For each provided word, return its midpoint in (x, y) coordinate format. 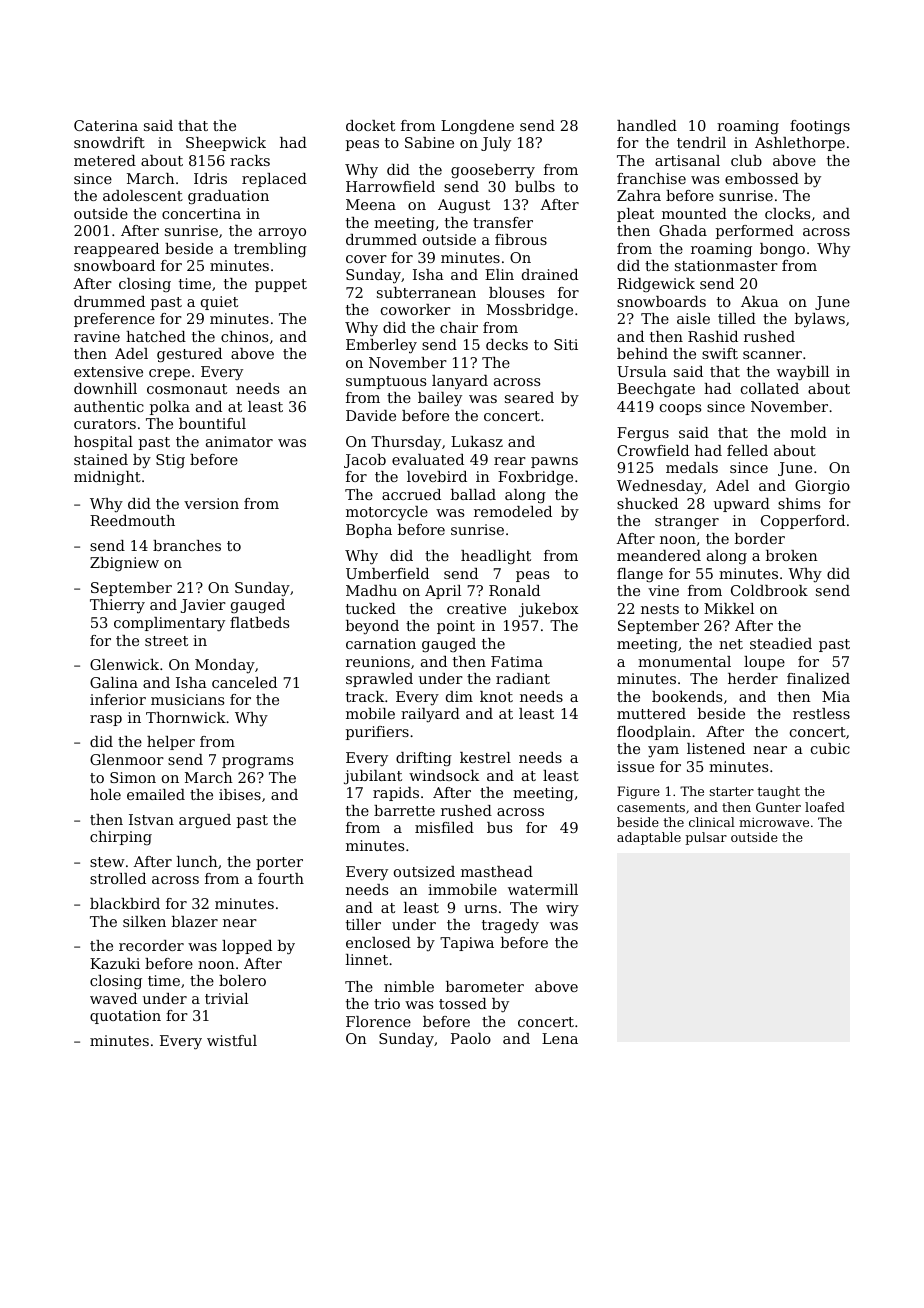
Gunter (778, 807)
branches (187, 545)
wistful (232, 1040)
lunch (197, 861)
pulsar (706, 838)
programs (257, 763)
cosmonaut (187, 389)
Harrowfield (390, 186)
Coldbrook (769, 590)
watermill (543, 889)
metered (105, 160)
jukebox (549, 610)
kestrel (485, 757)
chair (459, 327)
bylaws (820, 320)
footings (820, 127)
